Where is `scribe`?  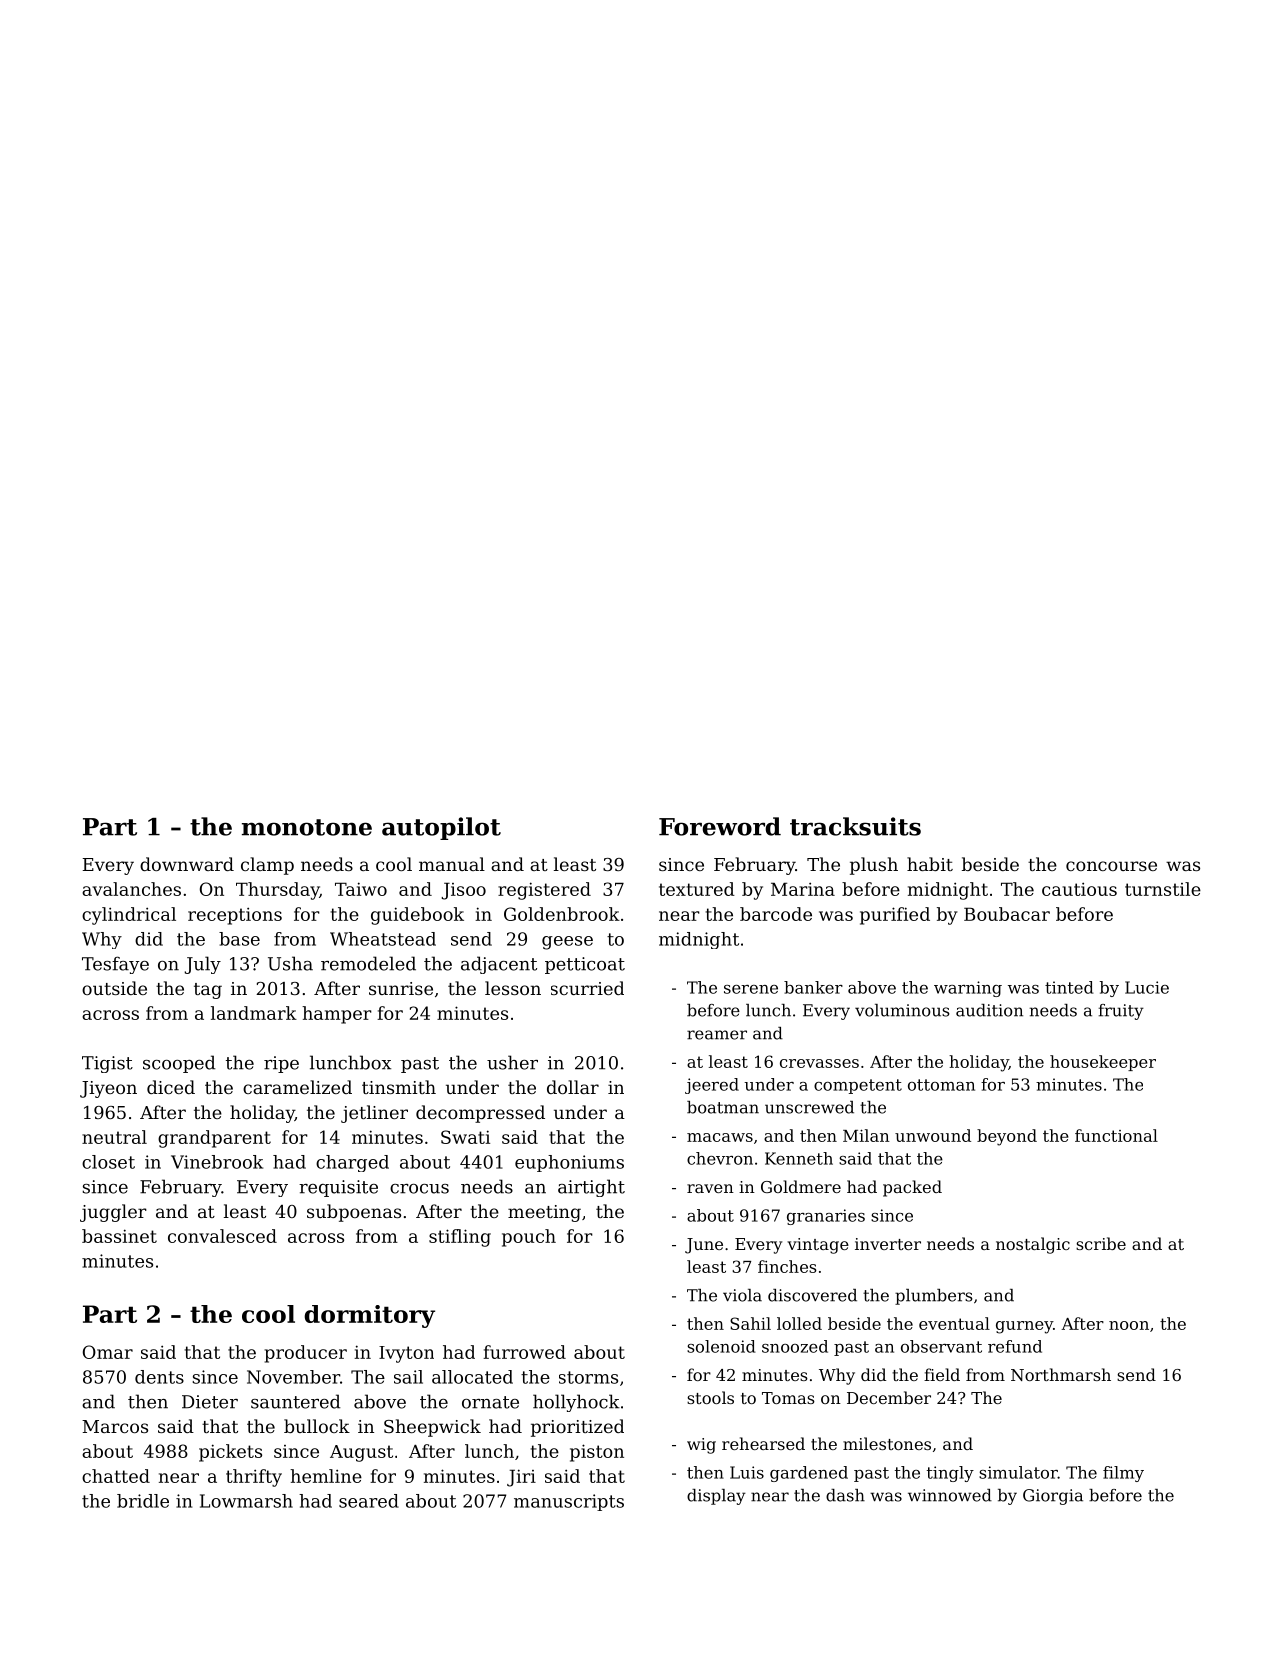 scribe is located at coordinates (1101, 1243).
